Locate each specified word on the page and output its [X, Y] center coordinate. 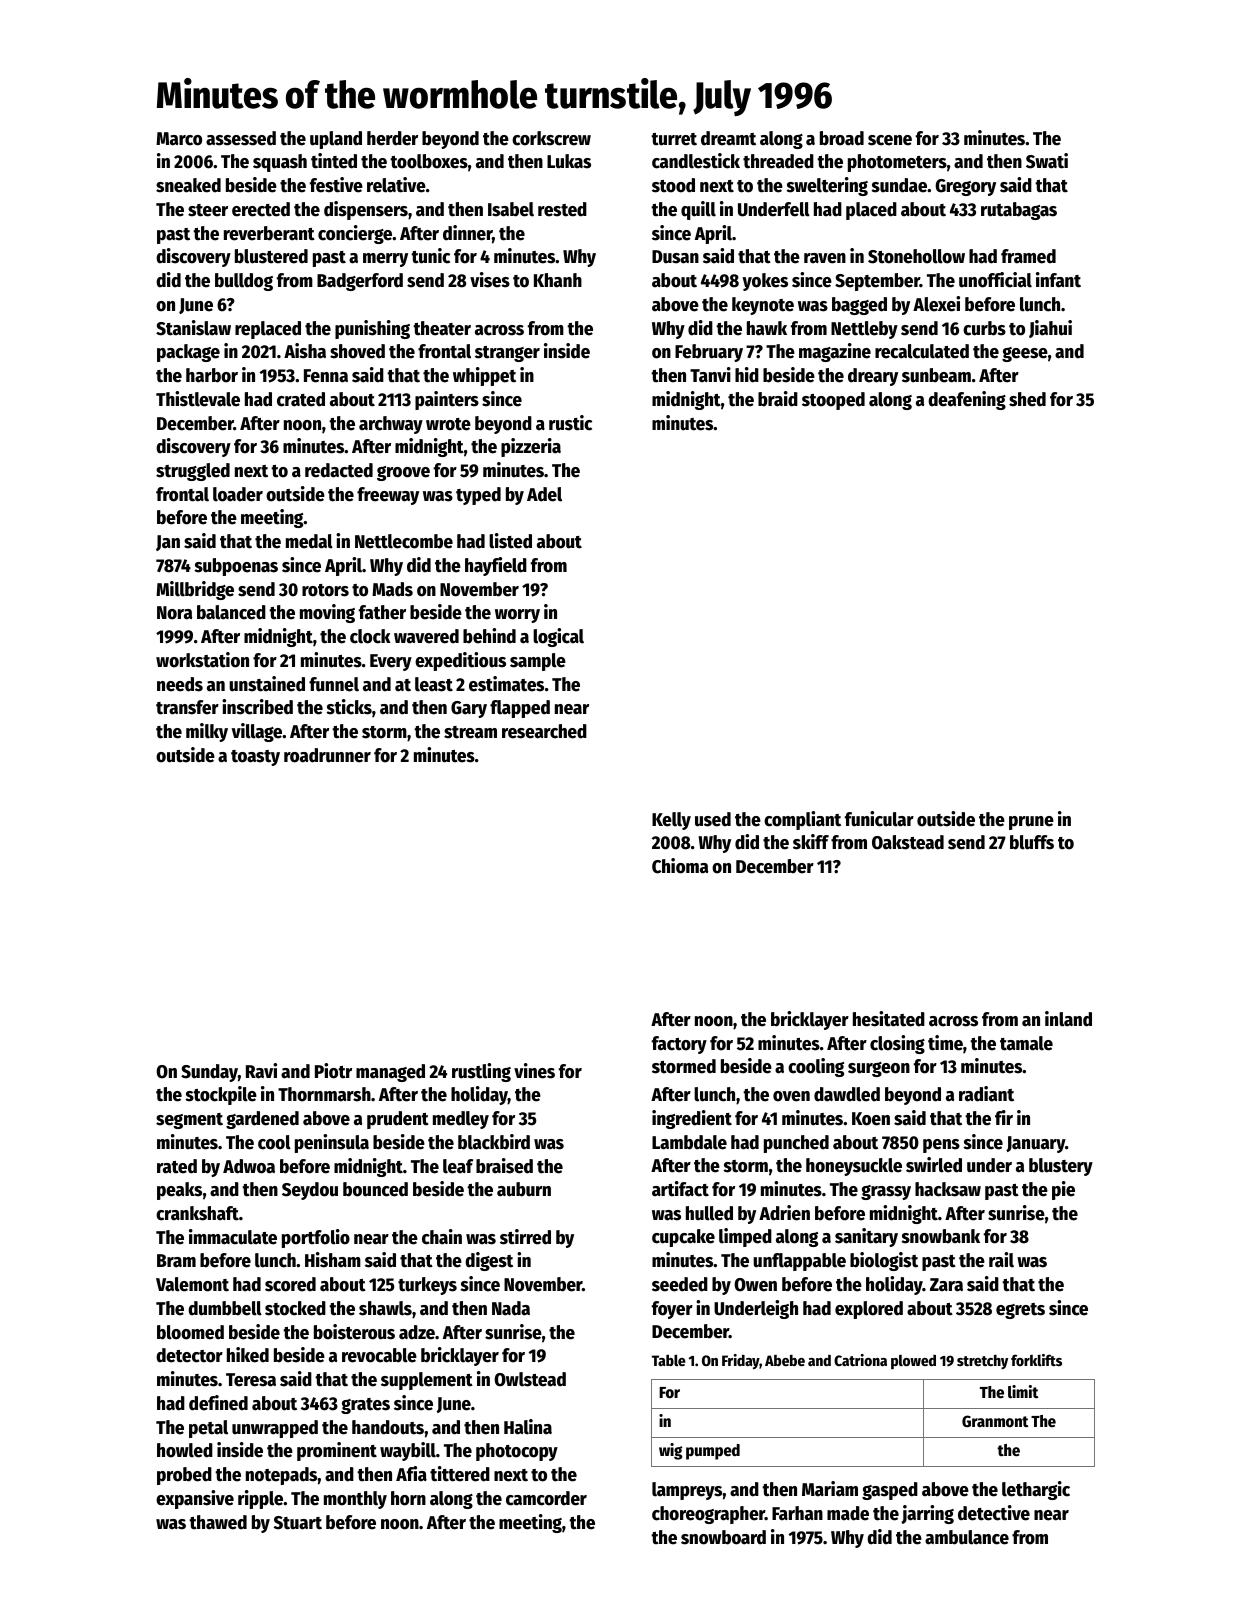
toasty [255, 758]
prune [1031, 823]
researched [544, 731]
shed [1027, 399]
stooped [833, 401]
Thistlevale [198, 399]
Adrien [784, 1213]
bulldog [244, 282]
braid [778, 399]
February [709, 353]
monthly [355, 1500]
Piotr [333, 1071]
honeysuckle [854, 1167]
